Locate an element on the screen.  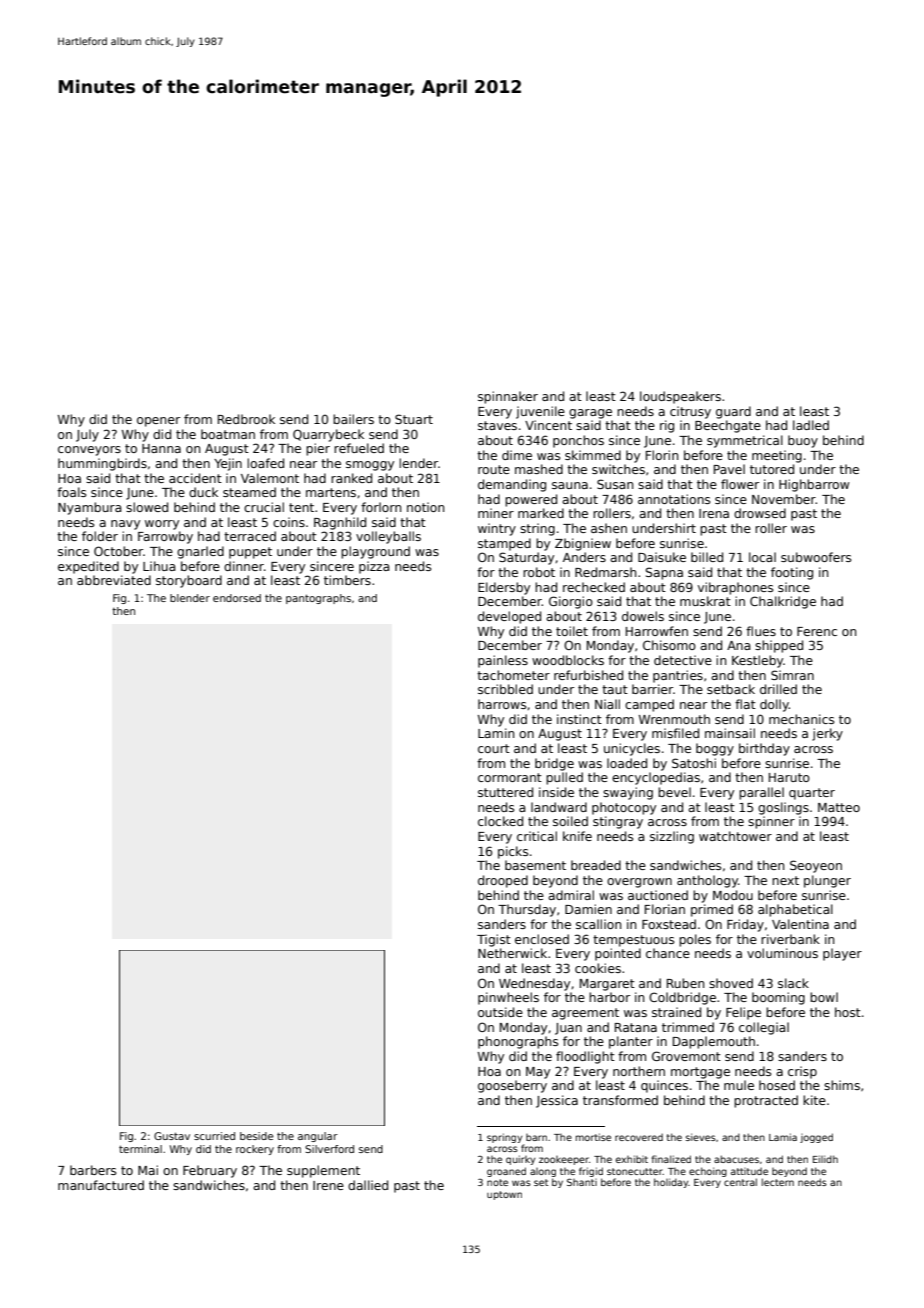
stamped is located at coordinates (504, 544).
